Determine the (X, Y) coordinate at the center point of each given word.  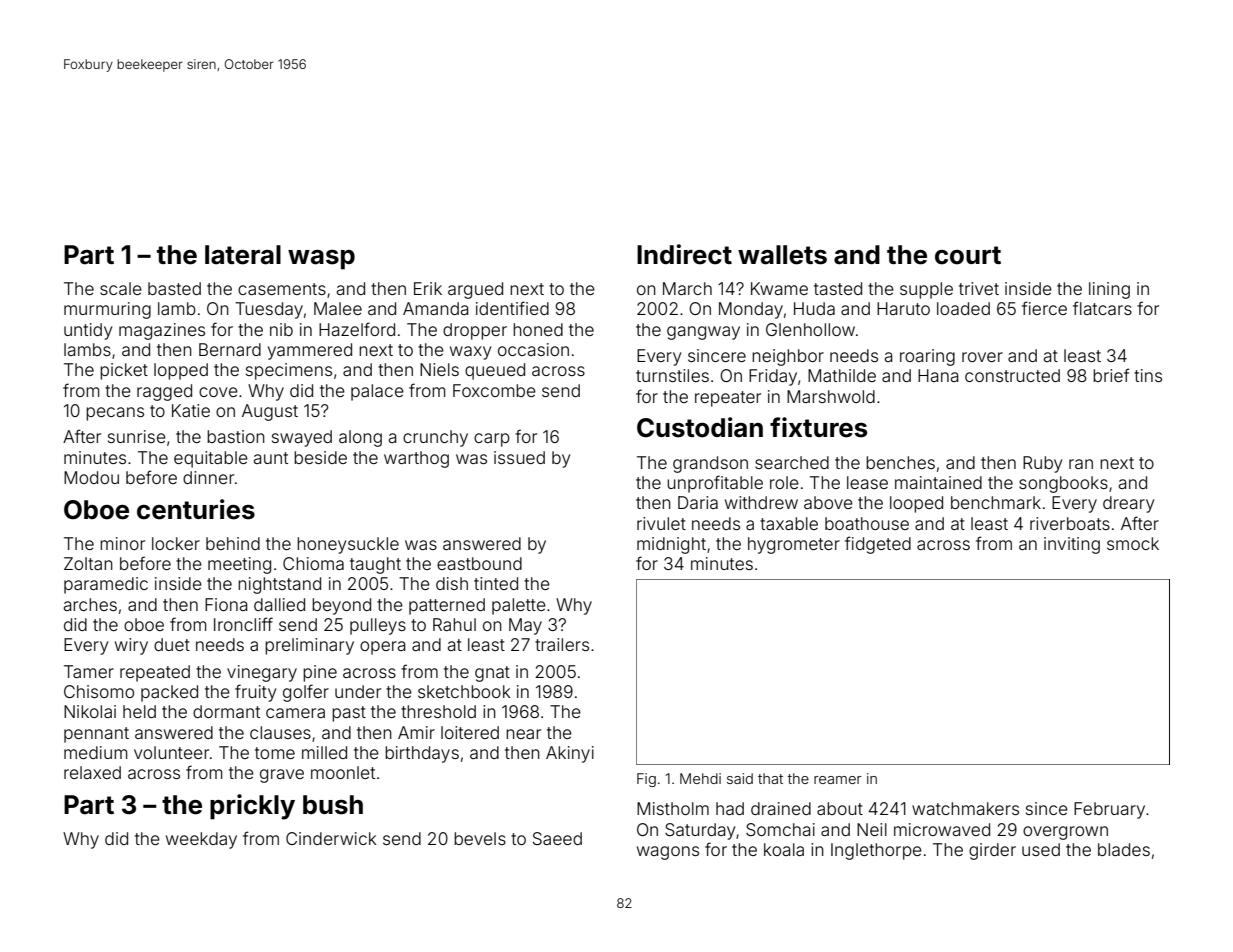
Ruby (1042, 464)
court (968, 255)
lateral (243, 255)
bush (333, 805)
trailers (562, 644)
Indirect (684, 254)
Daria (698, 502)
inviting (1072, 545)
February (1109, 810)
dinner (208, 477)
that (770, 778)
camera (295, 713)
